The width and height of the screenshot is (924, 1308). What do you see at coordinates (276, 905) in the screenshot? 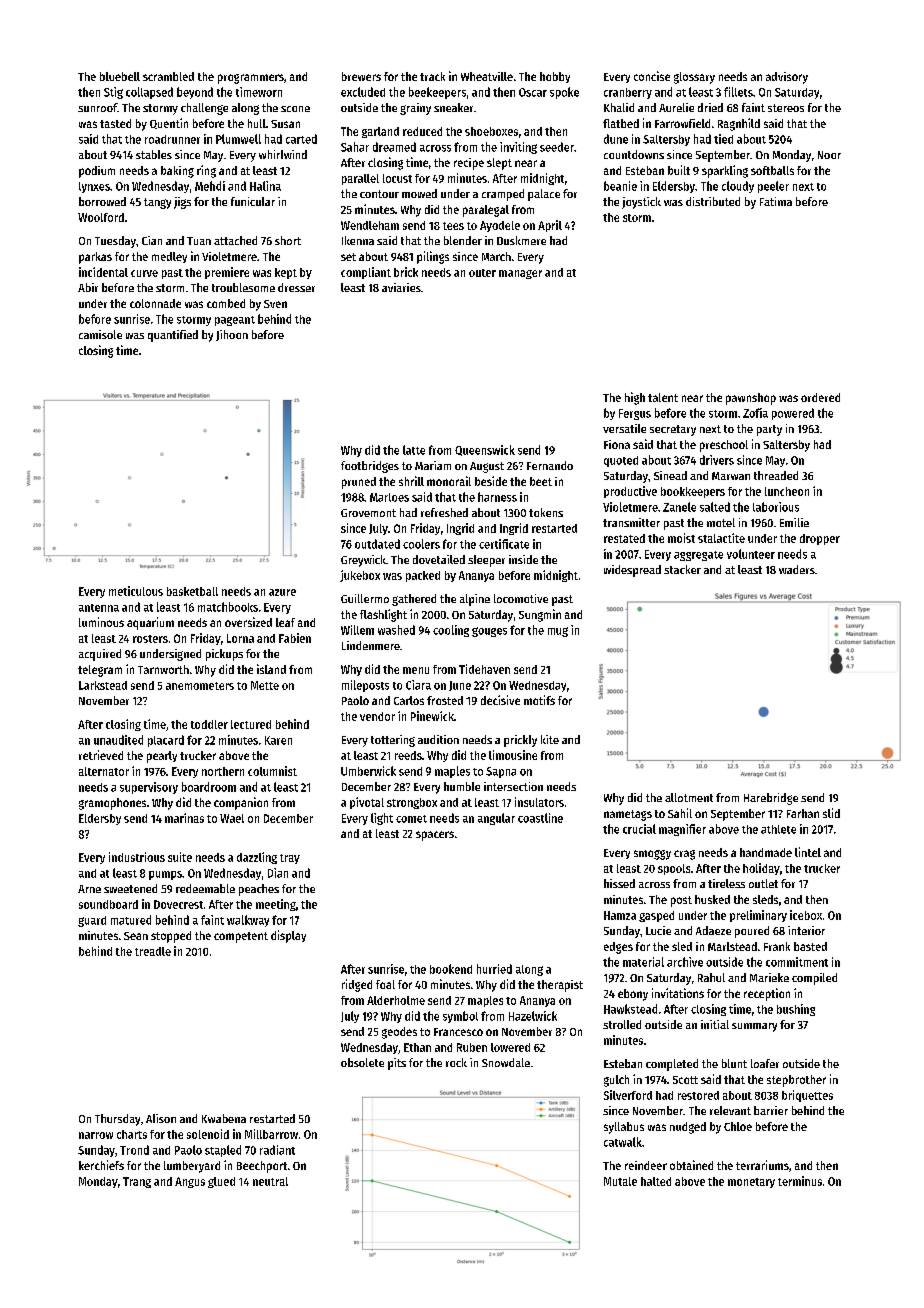
I see `meeting` at bounding box center [276, 905].
